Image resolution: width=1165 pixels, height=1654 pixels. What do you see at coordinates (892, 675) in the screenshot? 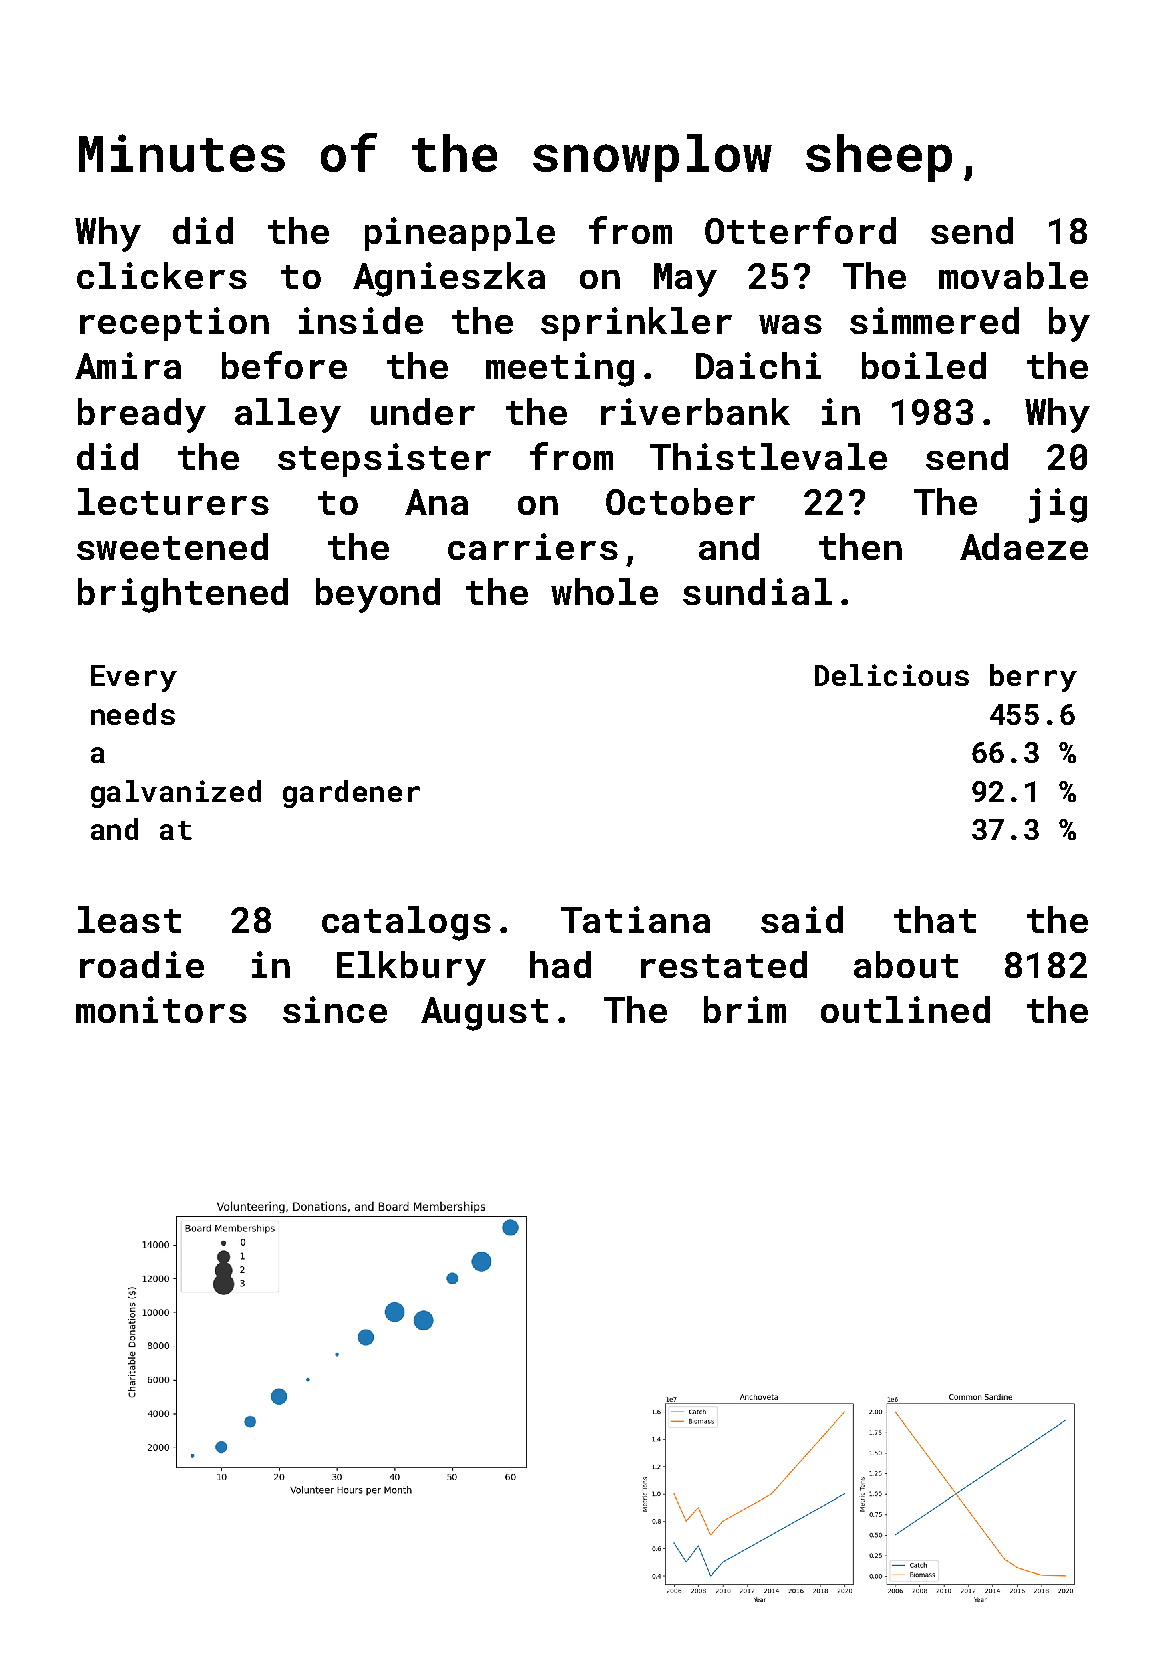
I see `Delicious` at bounding box center [892, 675].
